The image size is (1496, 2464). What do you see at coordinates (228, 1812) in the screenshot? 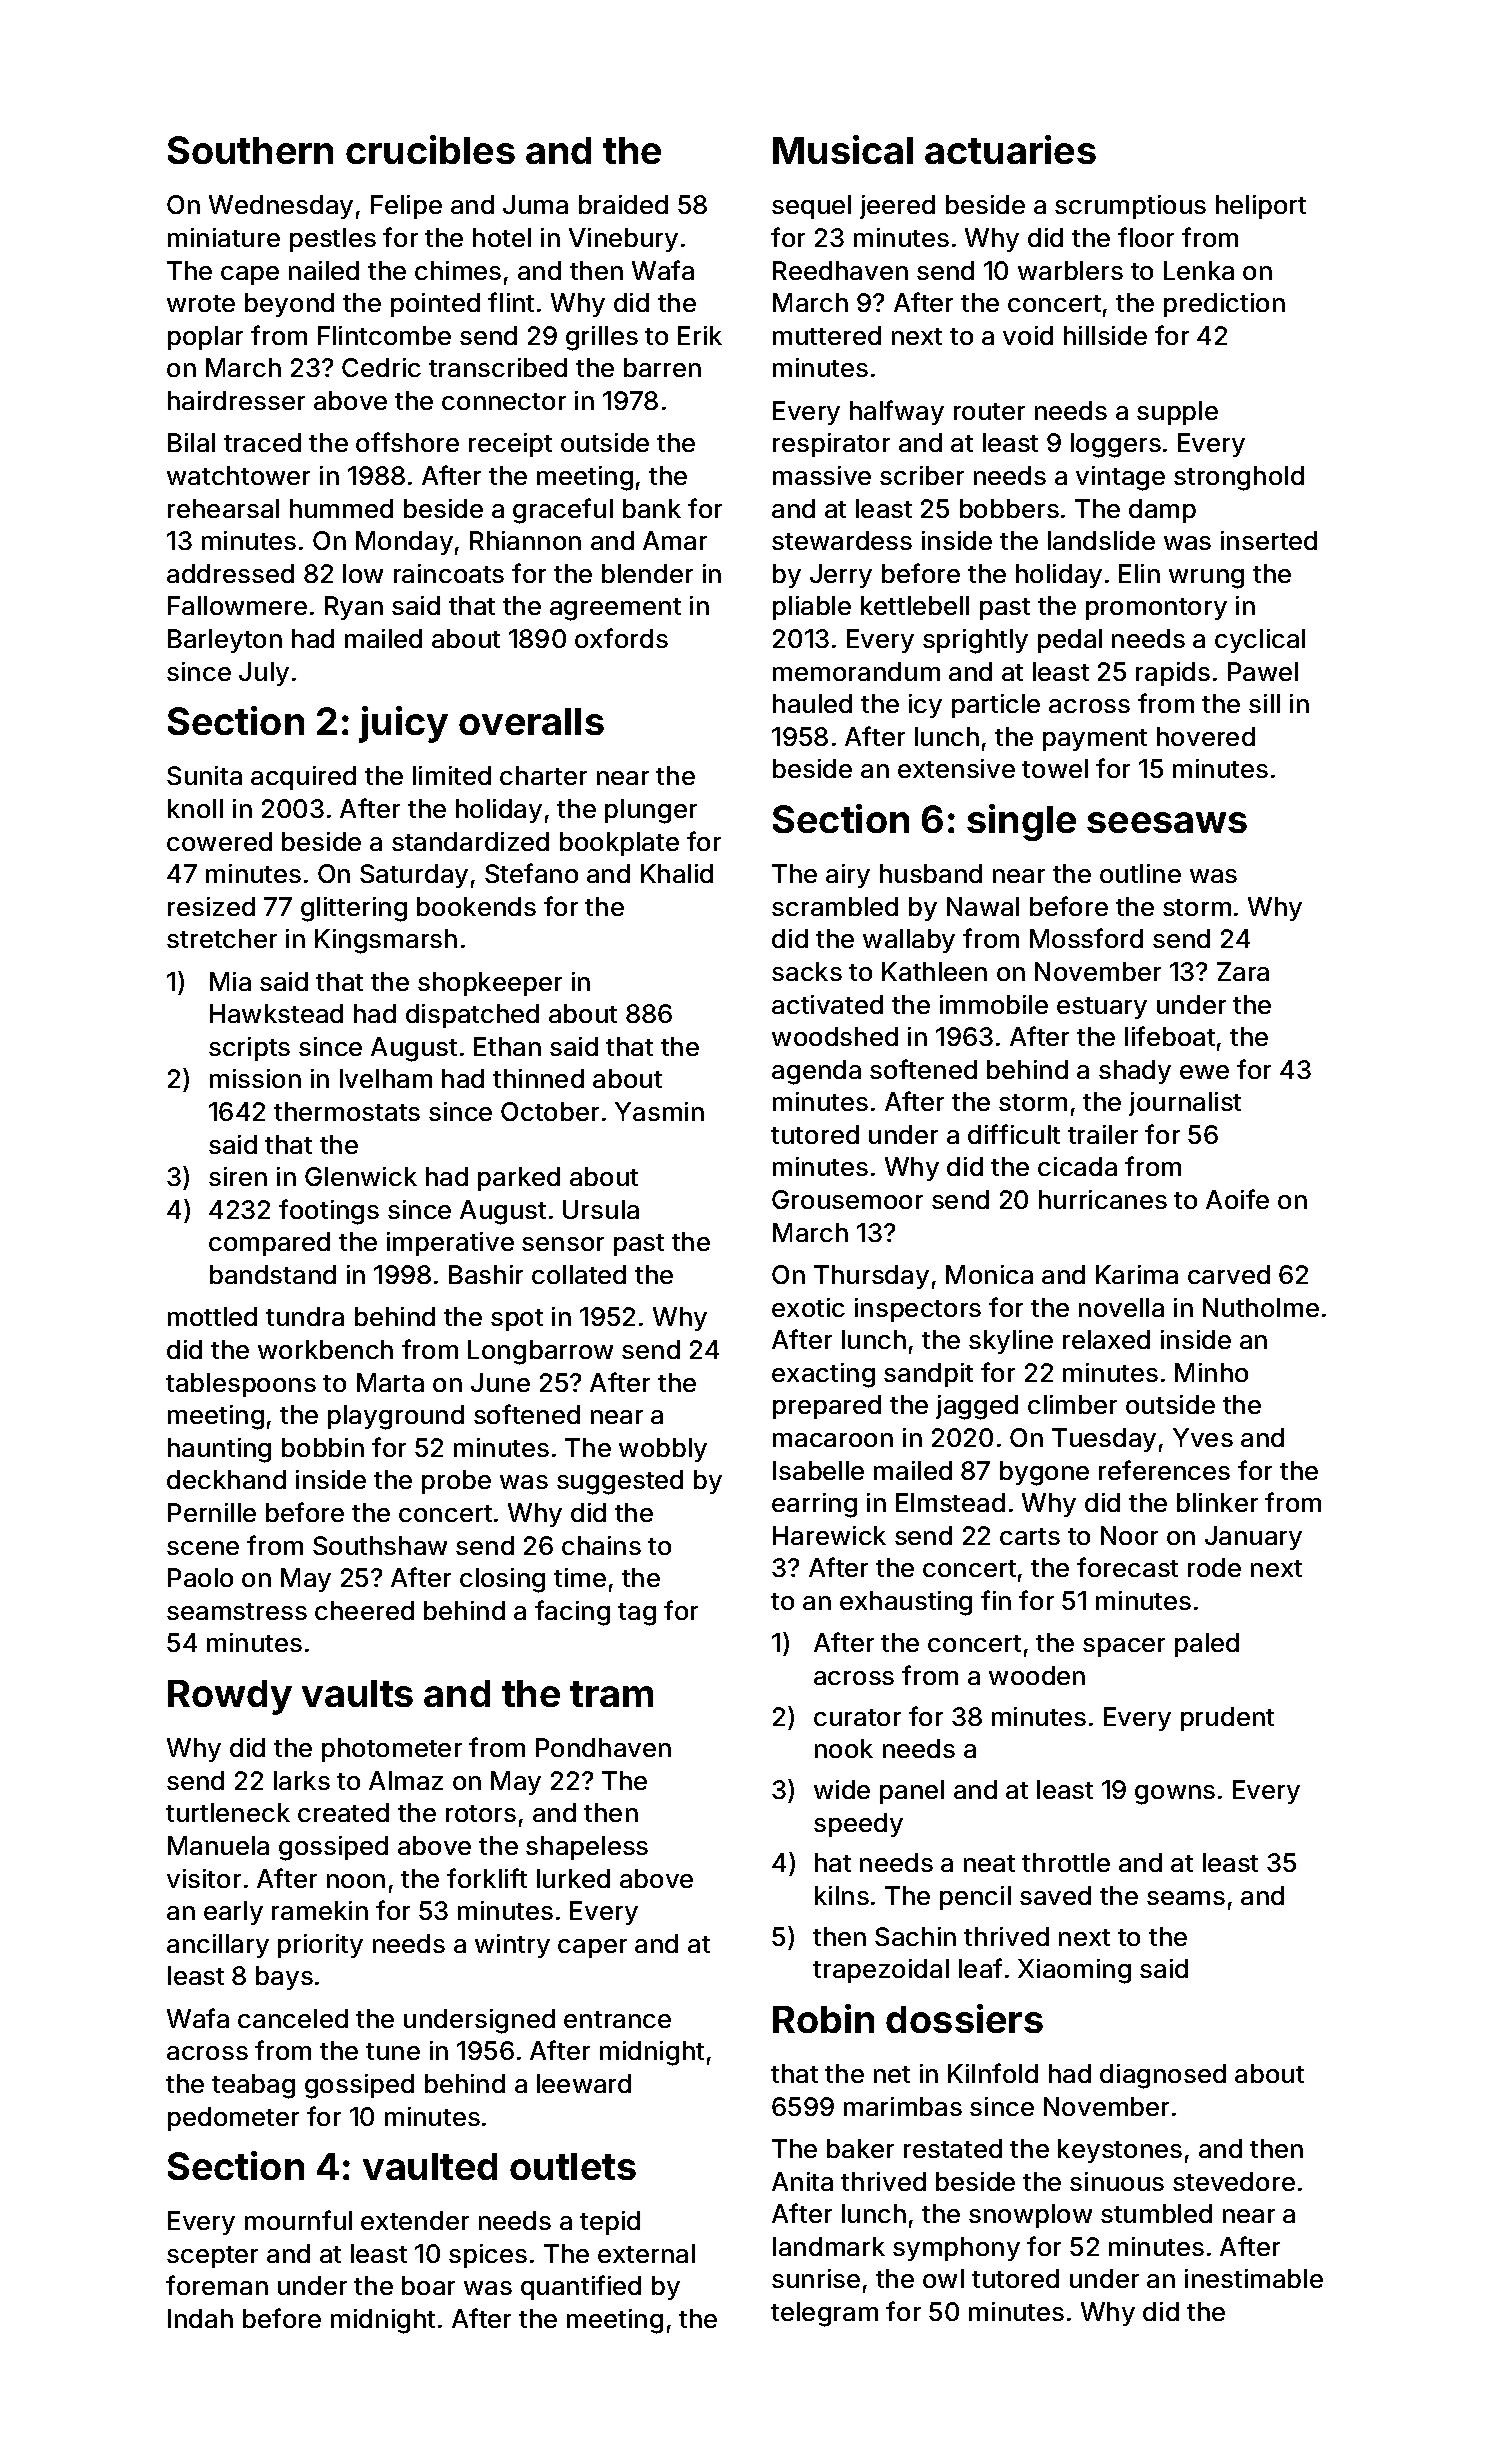
I see `turtleneck` at bounding box center [228, 1812].
